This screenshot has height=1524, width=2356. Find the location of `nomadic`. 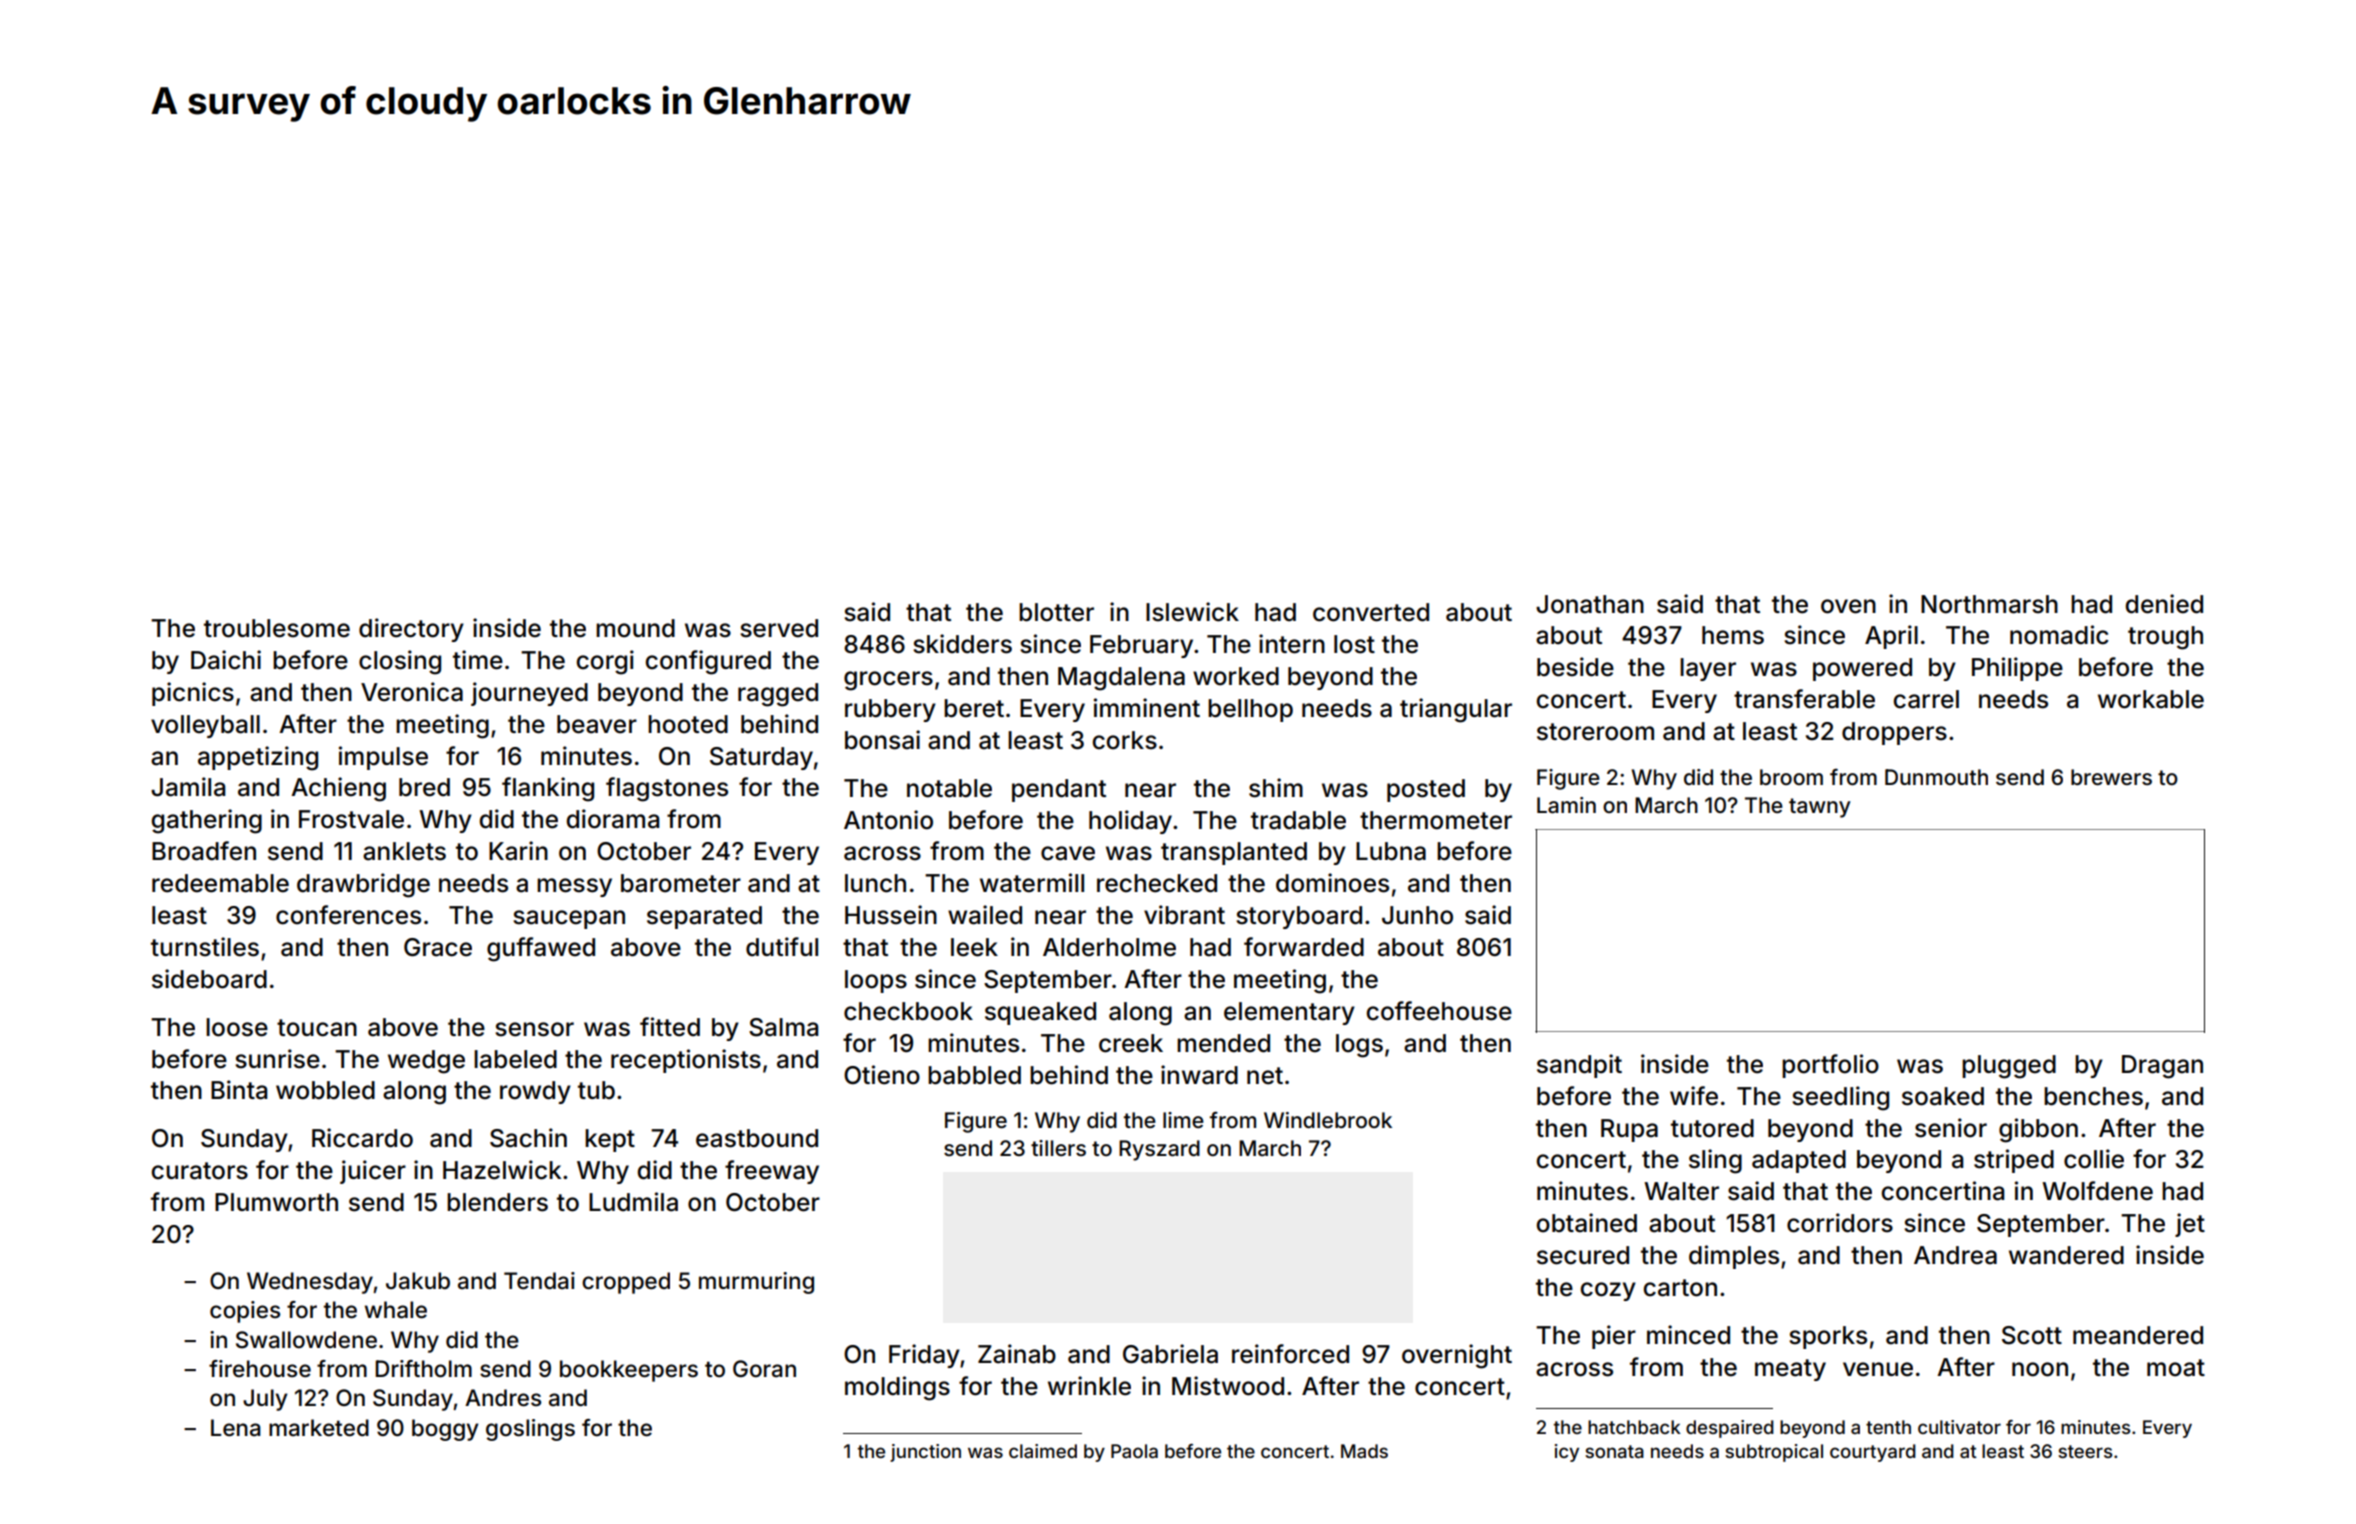

nomadic is located at coordinates (2059, 635).
